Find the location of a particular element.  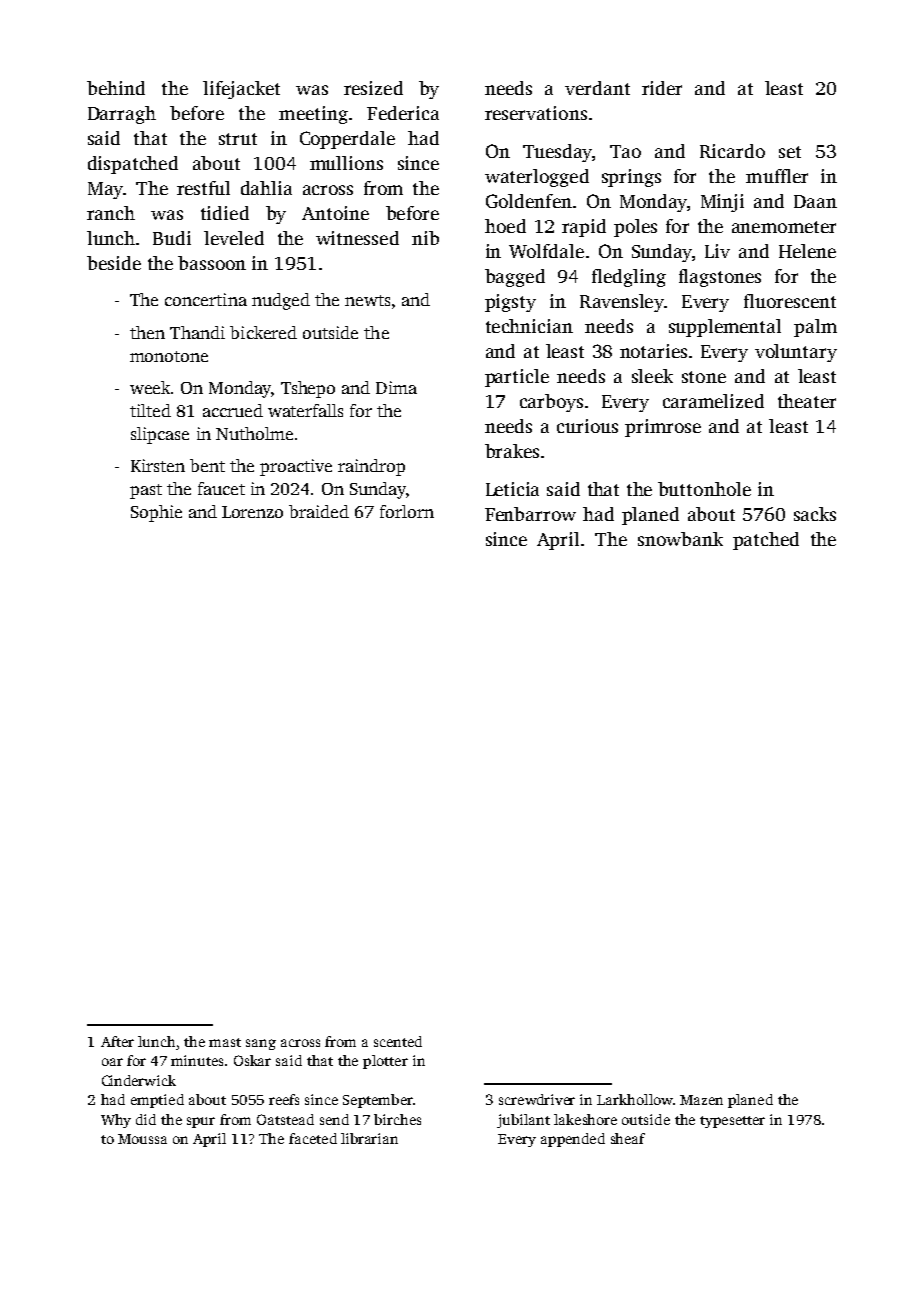

resized is located at coordinates (373, 88).
